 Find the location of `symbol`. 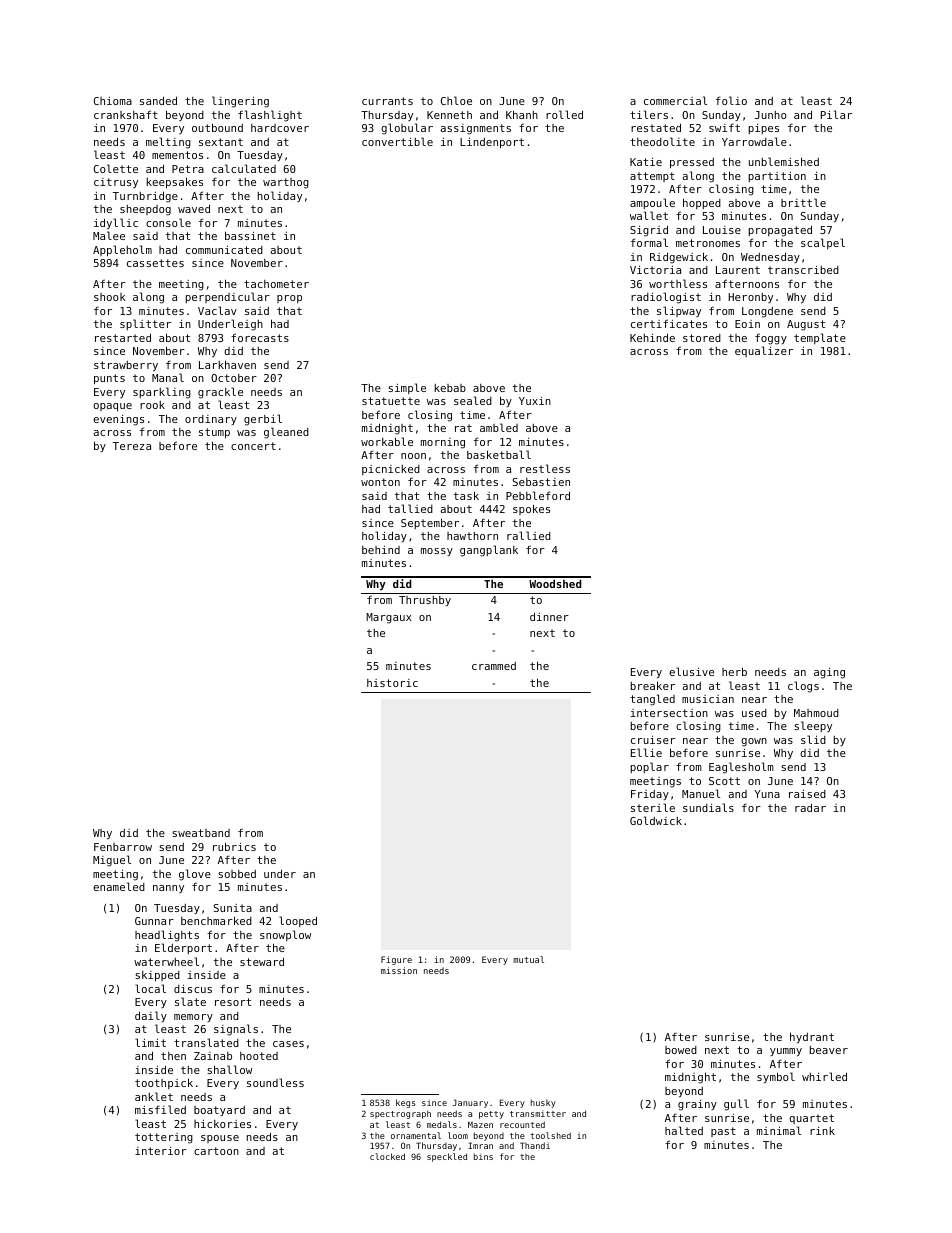

symbol is located at coordinates (776, 1077).
